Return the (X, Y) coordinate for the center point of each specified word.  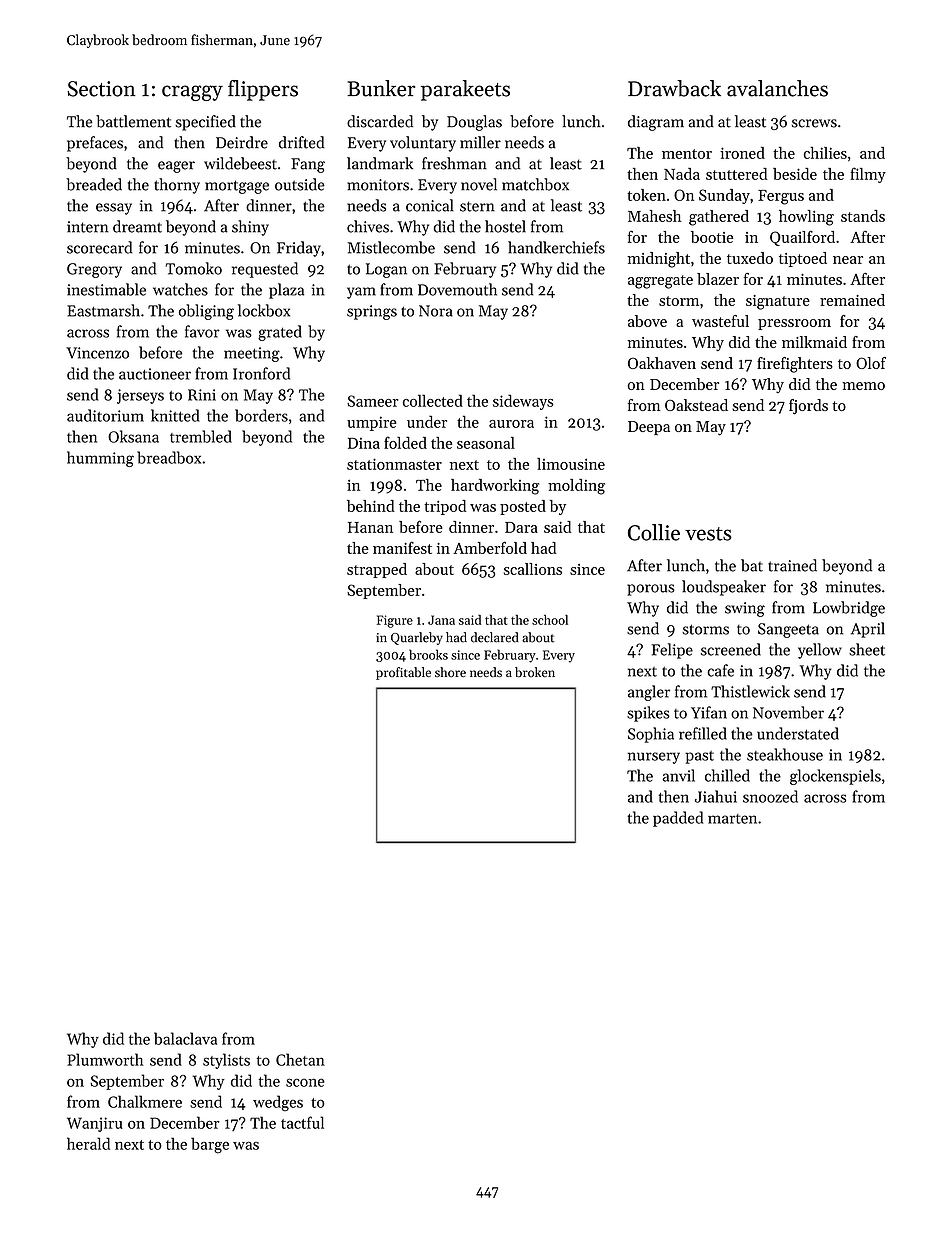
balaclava (185, 1038)
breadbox (169, 457)
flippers (263, 90)
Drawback (674, 88)
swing (745, 609)
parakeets (465, 90)
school (550, 620)
